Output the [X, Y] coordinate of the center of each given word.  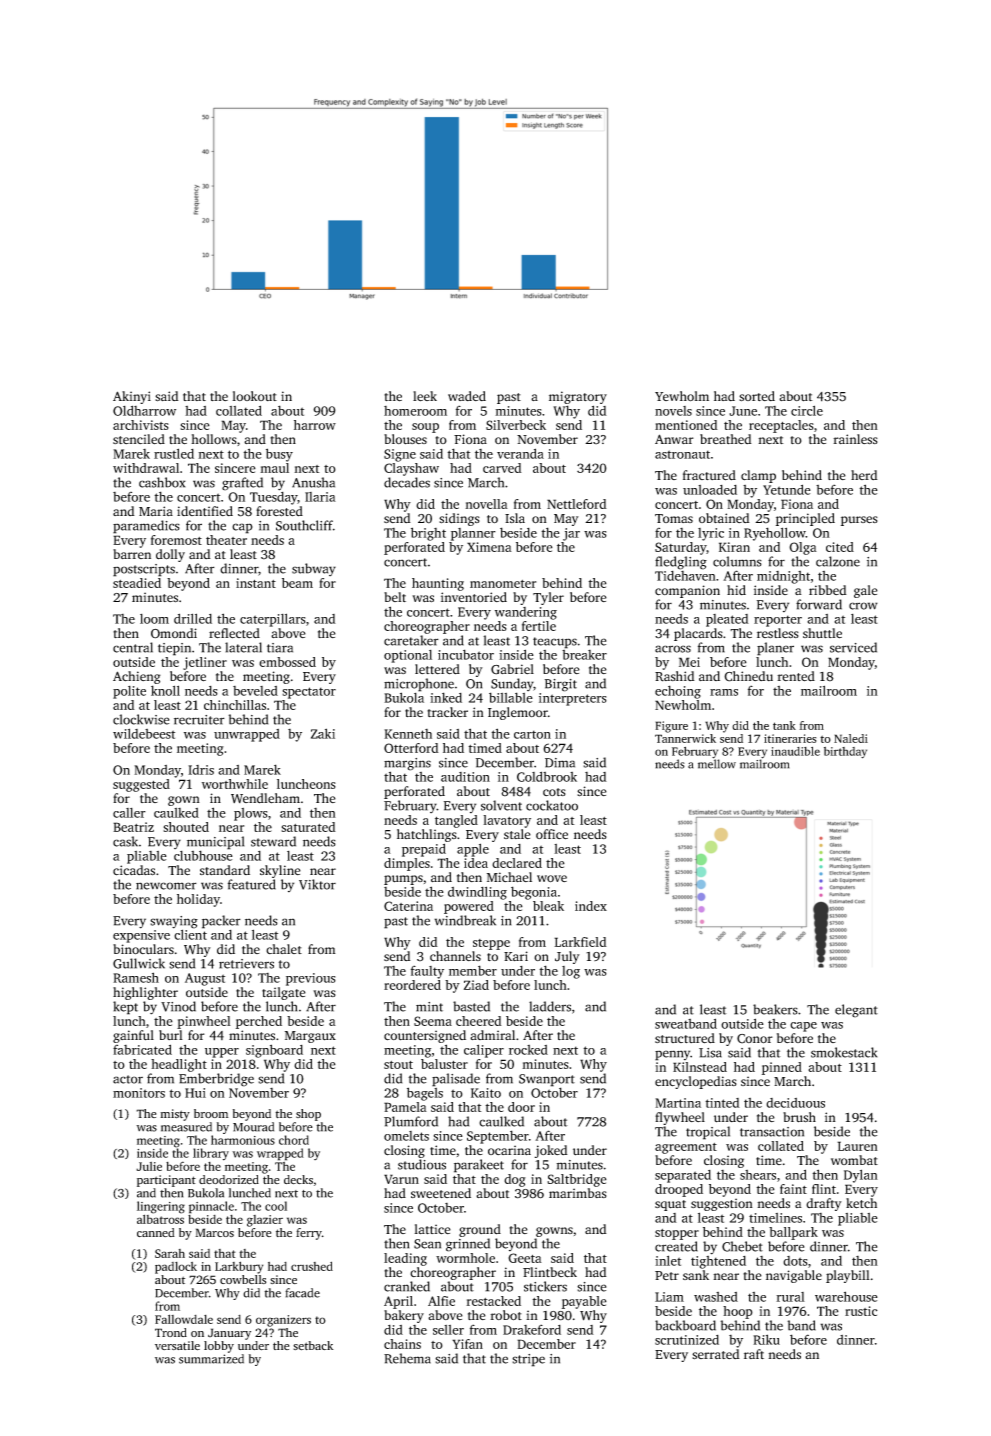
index [591, 906]
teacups [555, 643]
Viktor [317, 884]
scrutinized [687, 1340]
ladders [550, 1006]
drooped [679, 1190]
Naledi [851, 738]
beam [297, 583]
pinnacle [211, 1207]
